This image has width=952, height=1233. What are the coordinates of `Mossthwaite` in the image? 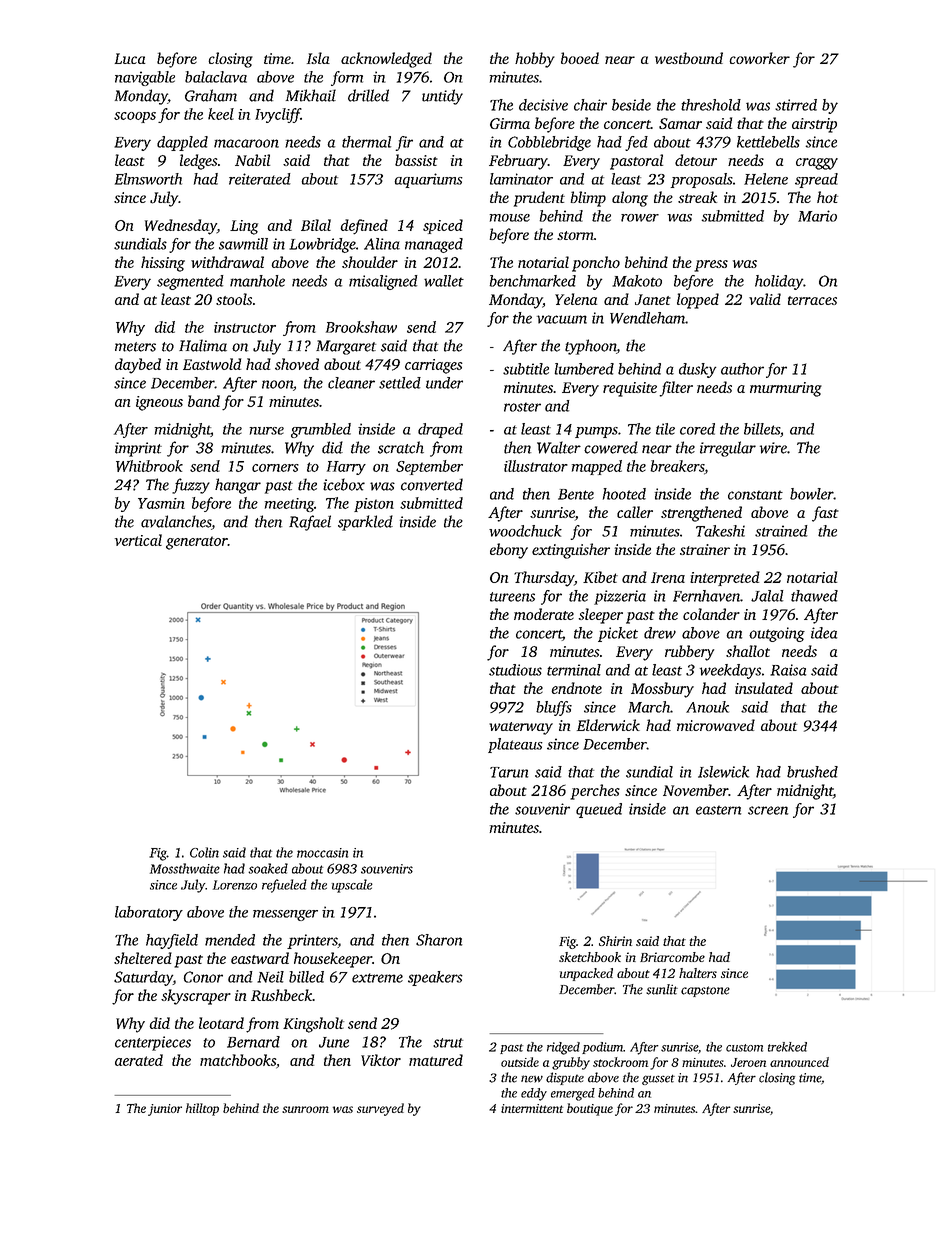 It's located at (185, 868).
